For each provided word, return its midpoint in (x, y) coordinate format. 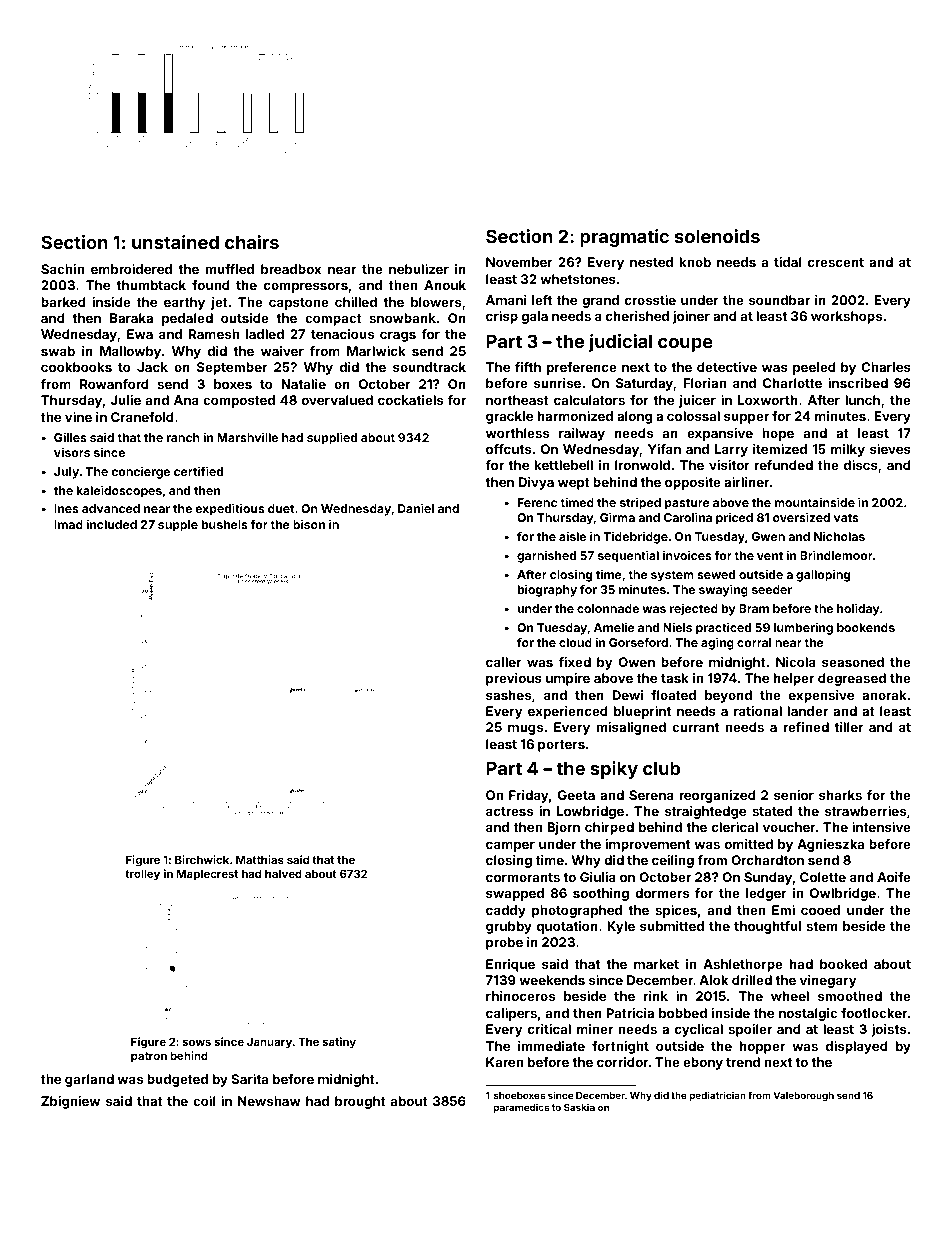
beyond (728, 696)
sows (197, 1042)
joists (888, 1030)
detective (727, 367)
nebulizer (419, 269)
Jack (152, 367)
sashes (508, 695)
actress (509, 811)
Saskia (579, 1107)
